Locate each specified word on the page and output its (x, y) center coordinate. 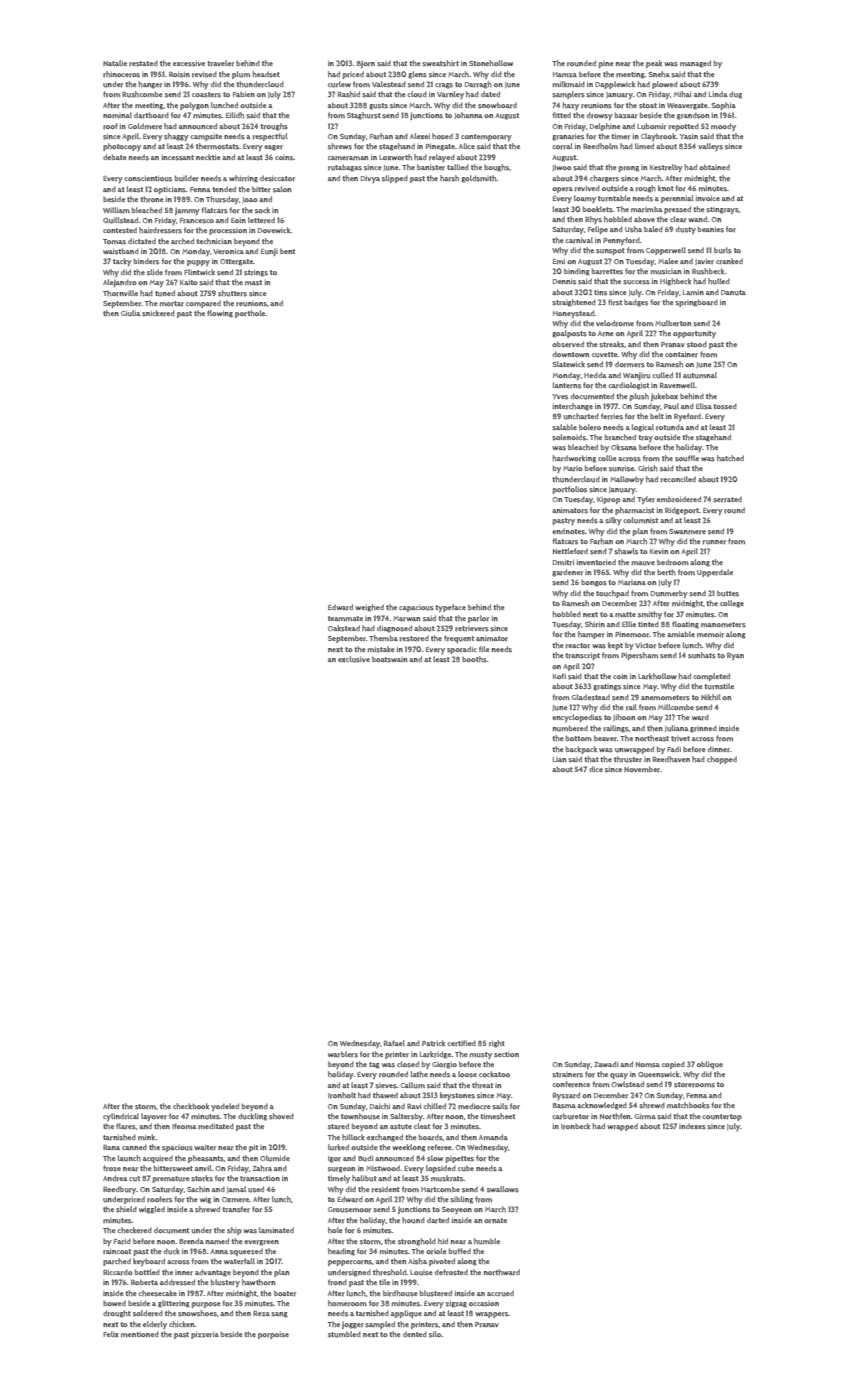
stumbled (344, 1334)
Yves (560, 397)
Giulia (130, 313)
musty (481, 1055)
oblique (710, 1065)
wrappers (492, 1315)
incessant (177, 158)
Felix (111, 1334)
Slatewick (568, 364)
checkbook (191, 1106)
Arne (605, 333)
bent (287, 251)
